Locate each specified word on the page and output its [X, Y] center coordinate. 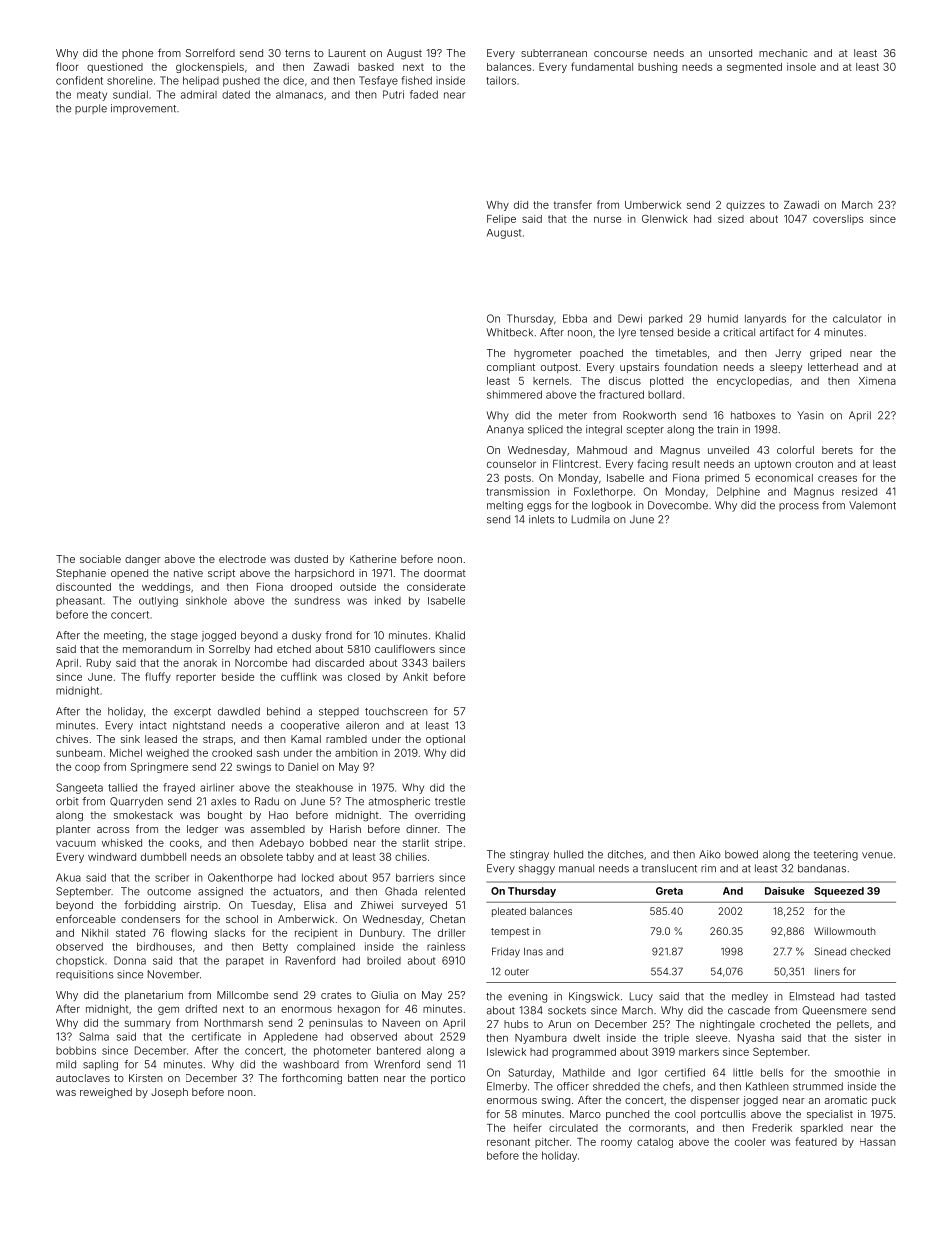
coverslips [838, 220]
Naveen [401, 1023]
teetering [835, 855]
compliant [511, 368]
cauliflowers [405, 649]
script [221, 574]
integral [604, 430]
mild [66, 1064]
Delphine [738, 492]
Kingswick [594, 997]
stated [130, 933]
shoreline [130, 80]
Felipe [501, 220]
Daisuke [784, 891]
